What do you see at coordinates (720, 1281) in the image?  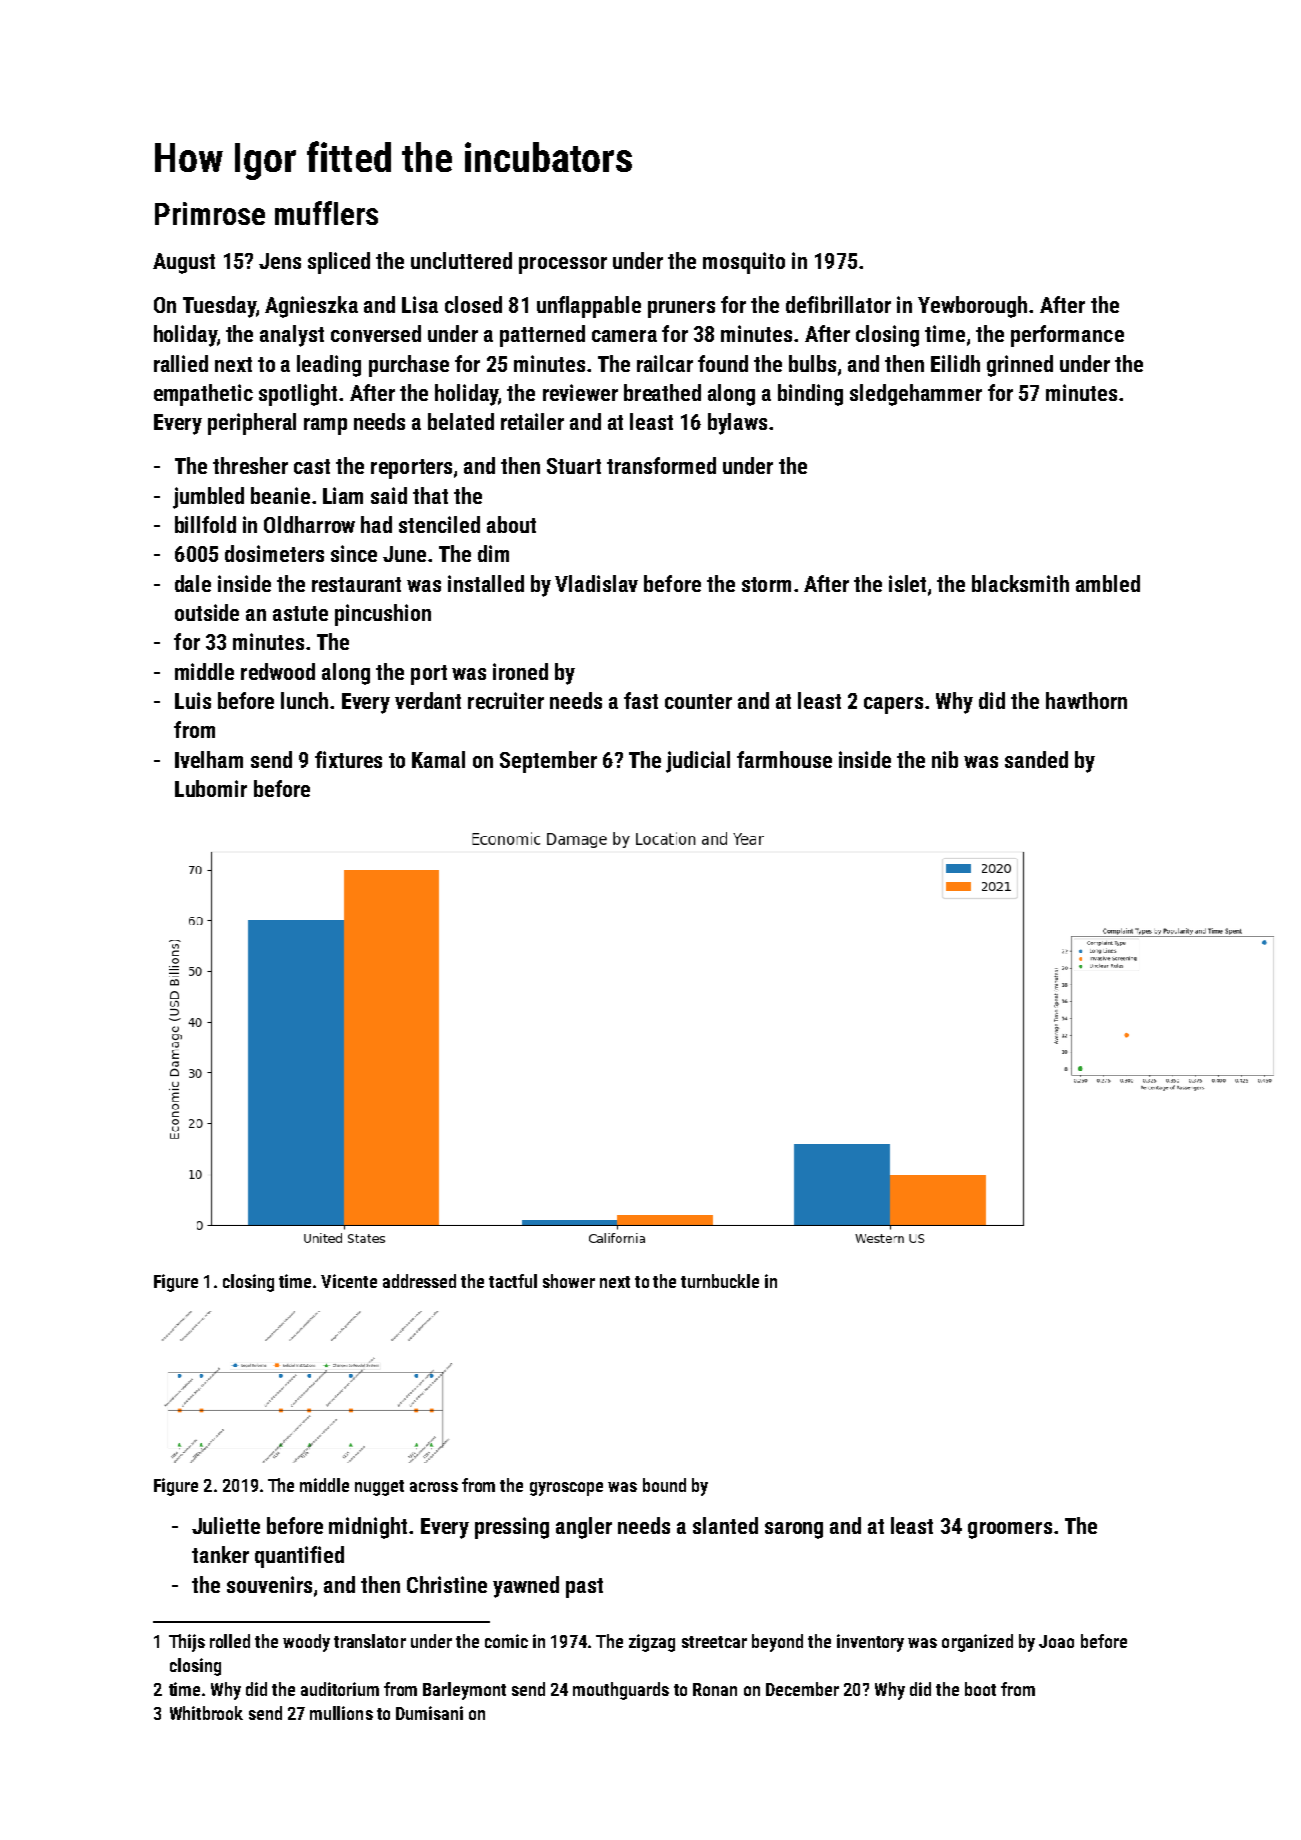 I see `turnbuckle` at bounding box center [720, 1281].
